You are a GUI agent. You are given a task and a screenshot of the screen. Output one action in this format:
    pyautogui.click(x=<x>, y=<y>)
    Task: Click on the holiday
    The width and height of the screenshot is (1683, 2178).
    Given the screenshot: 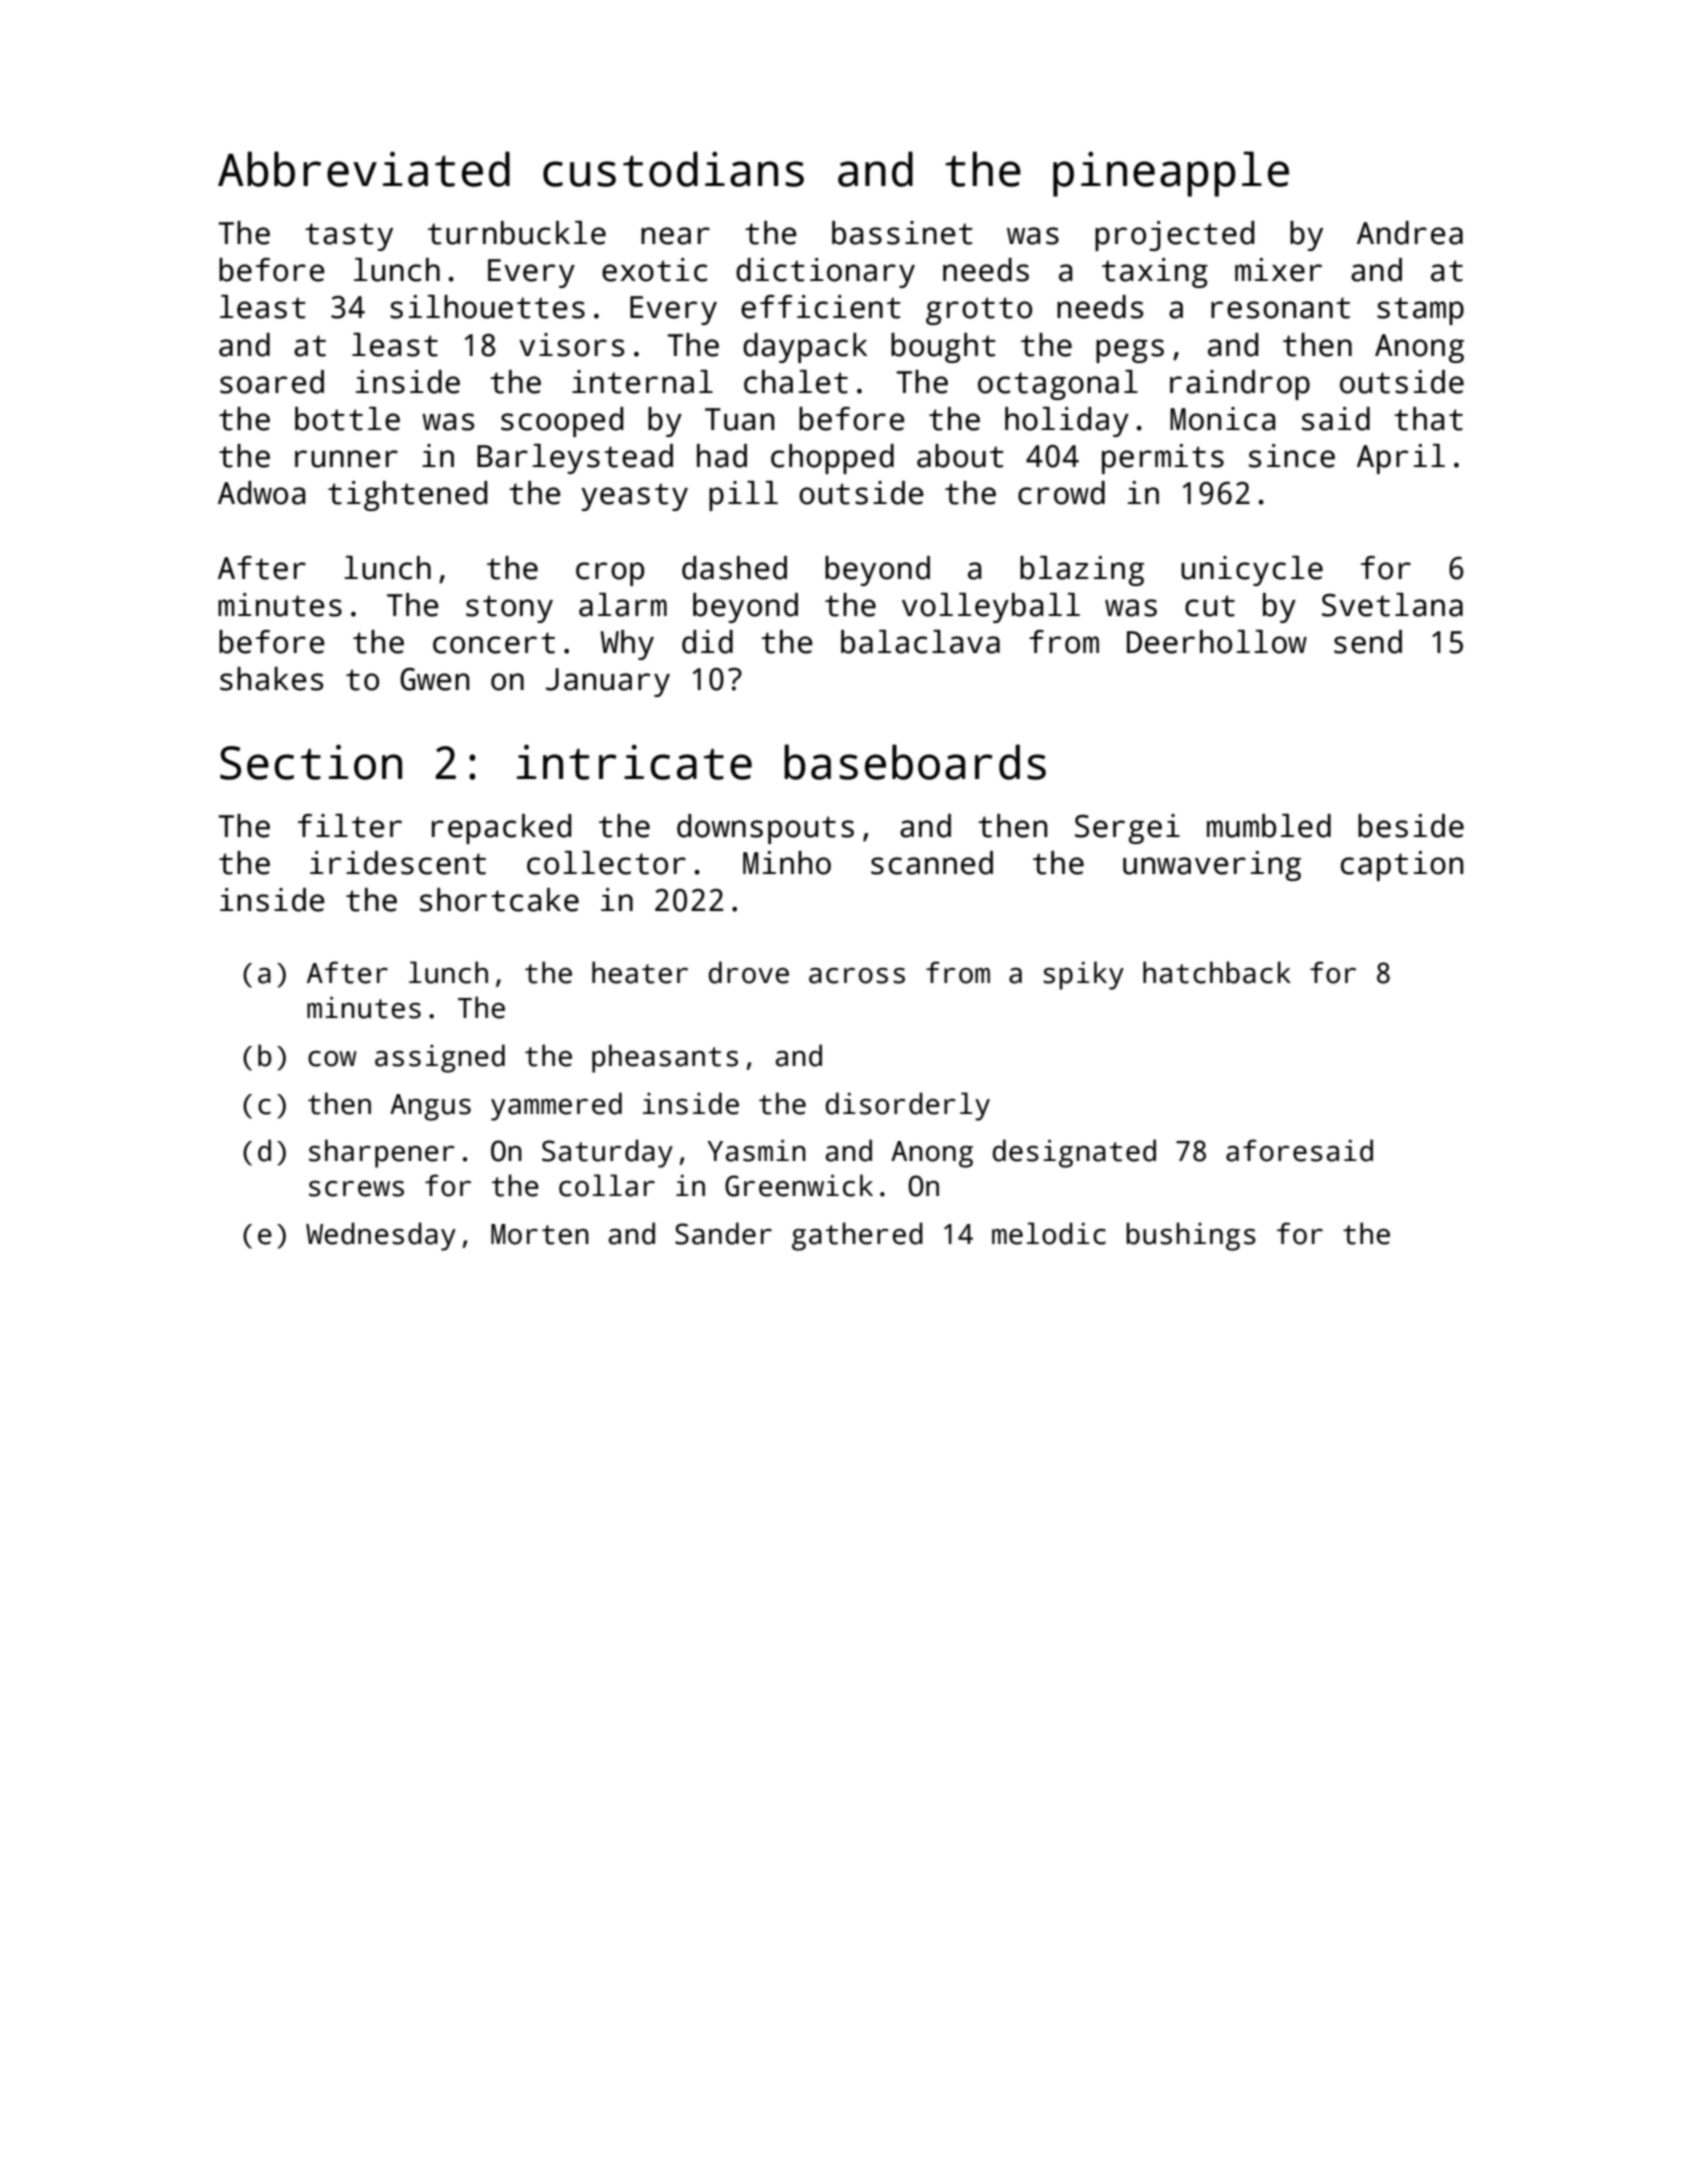 What is the action you would take?
    pyautogui.click(x=1067, y=422)
